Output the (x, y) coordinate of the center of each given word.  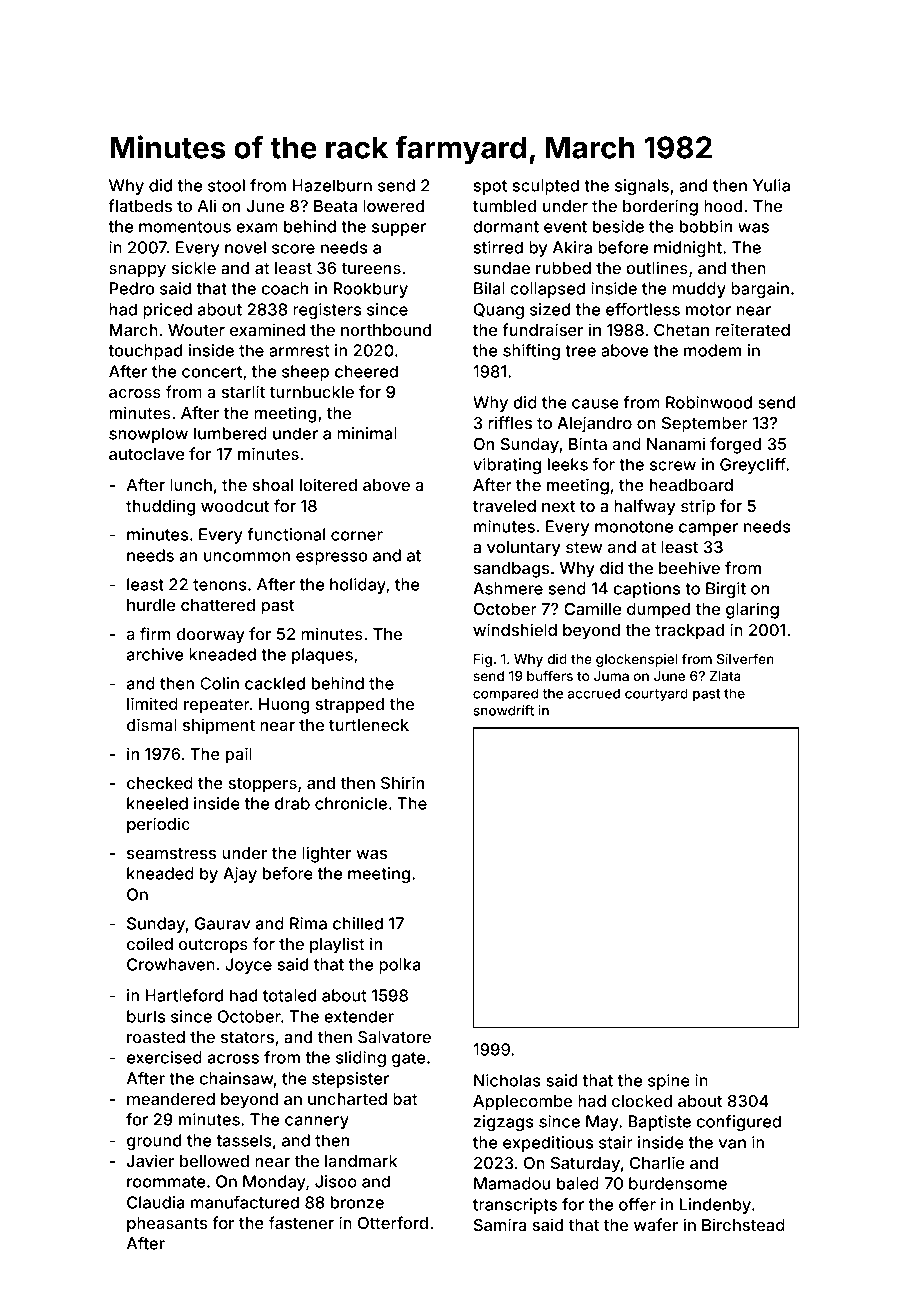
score (293, 249)
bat (405, 1099)
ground (154, 1142)
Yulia (771, 185)
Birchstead (743, 1224)
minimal (367, 433)
